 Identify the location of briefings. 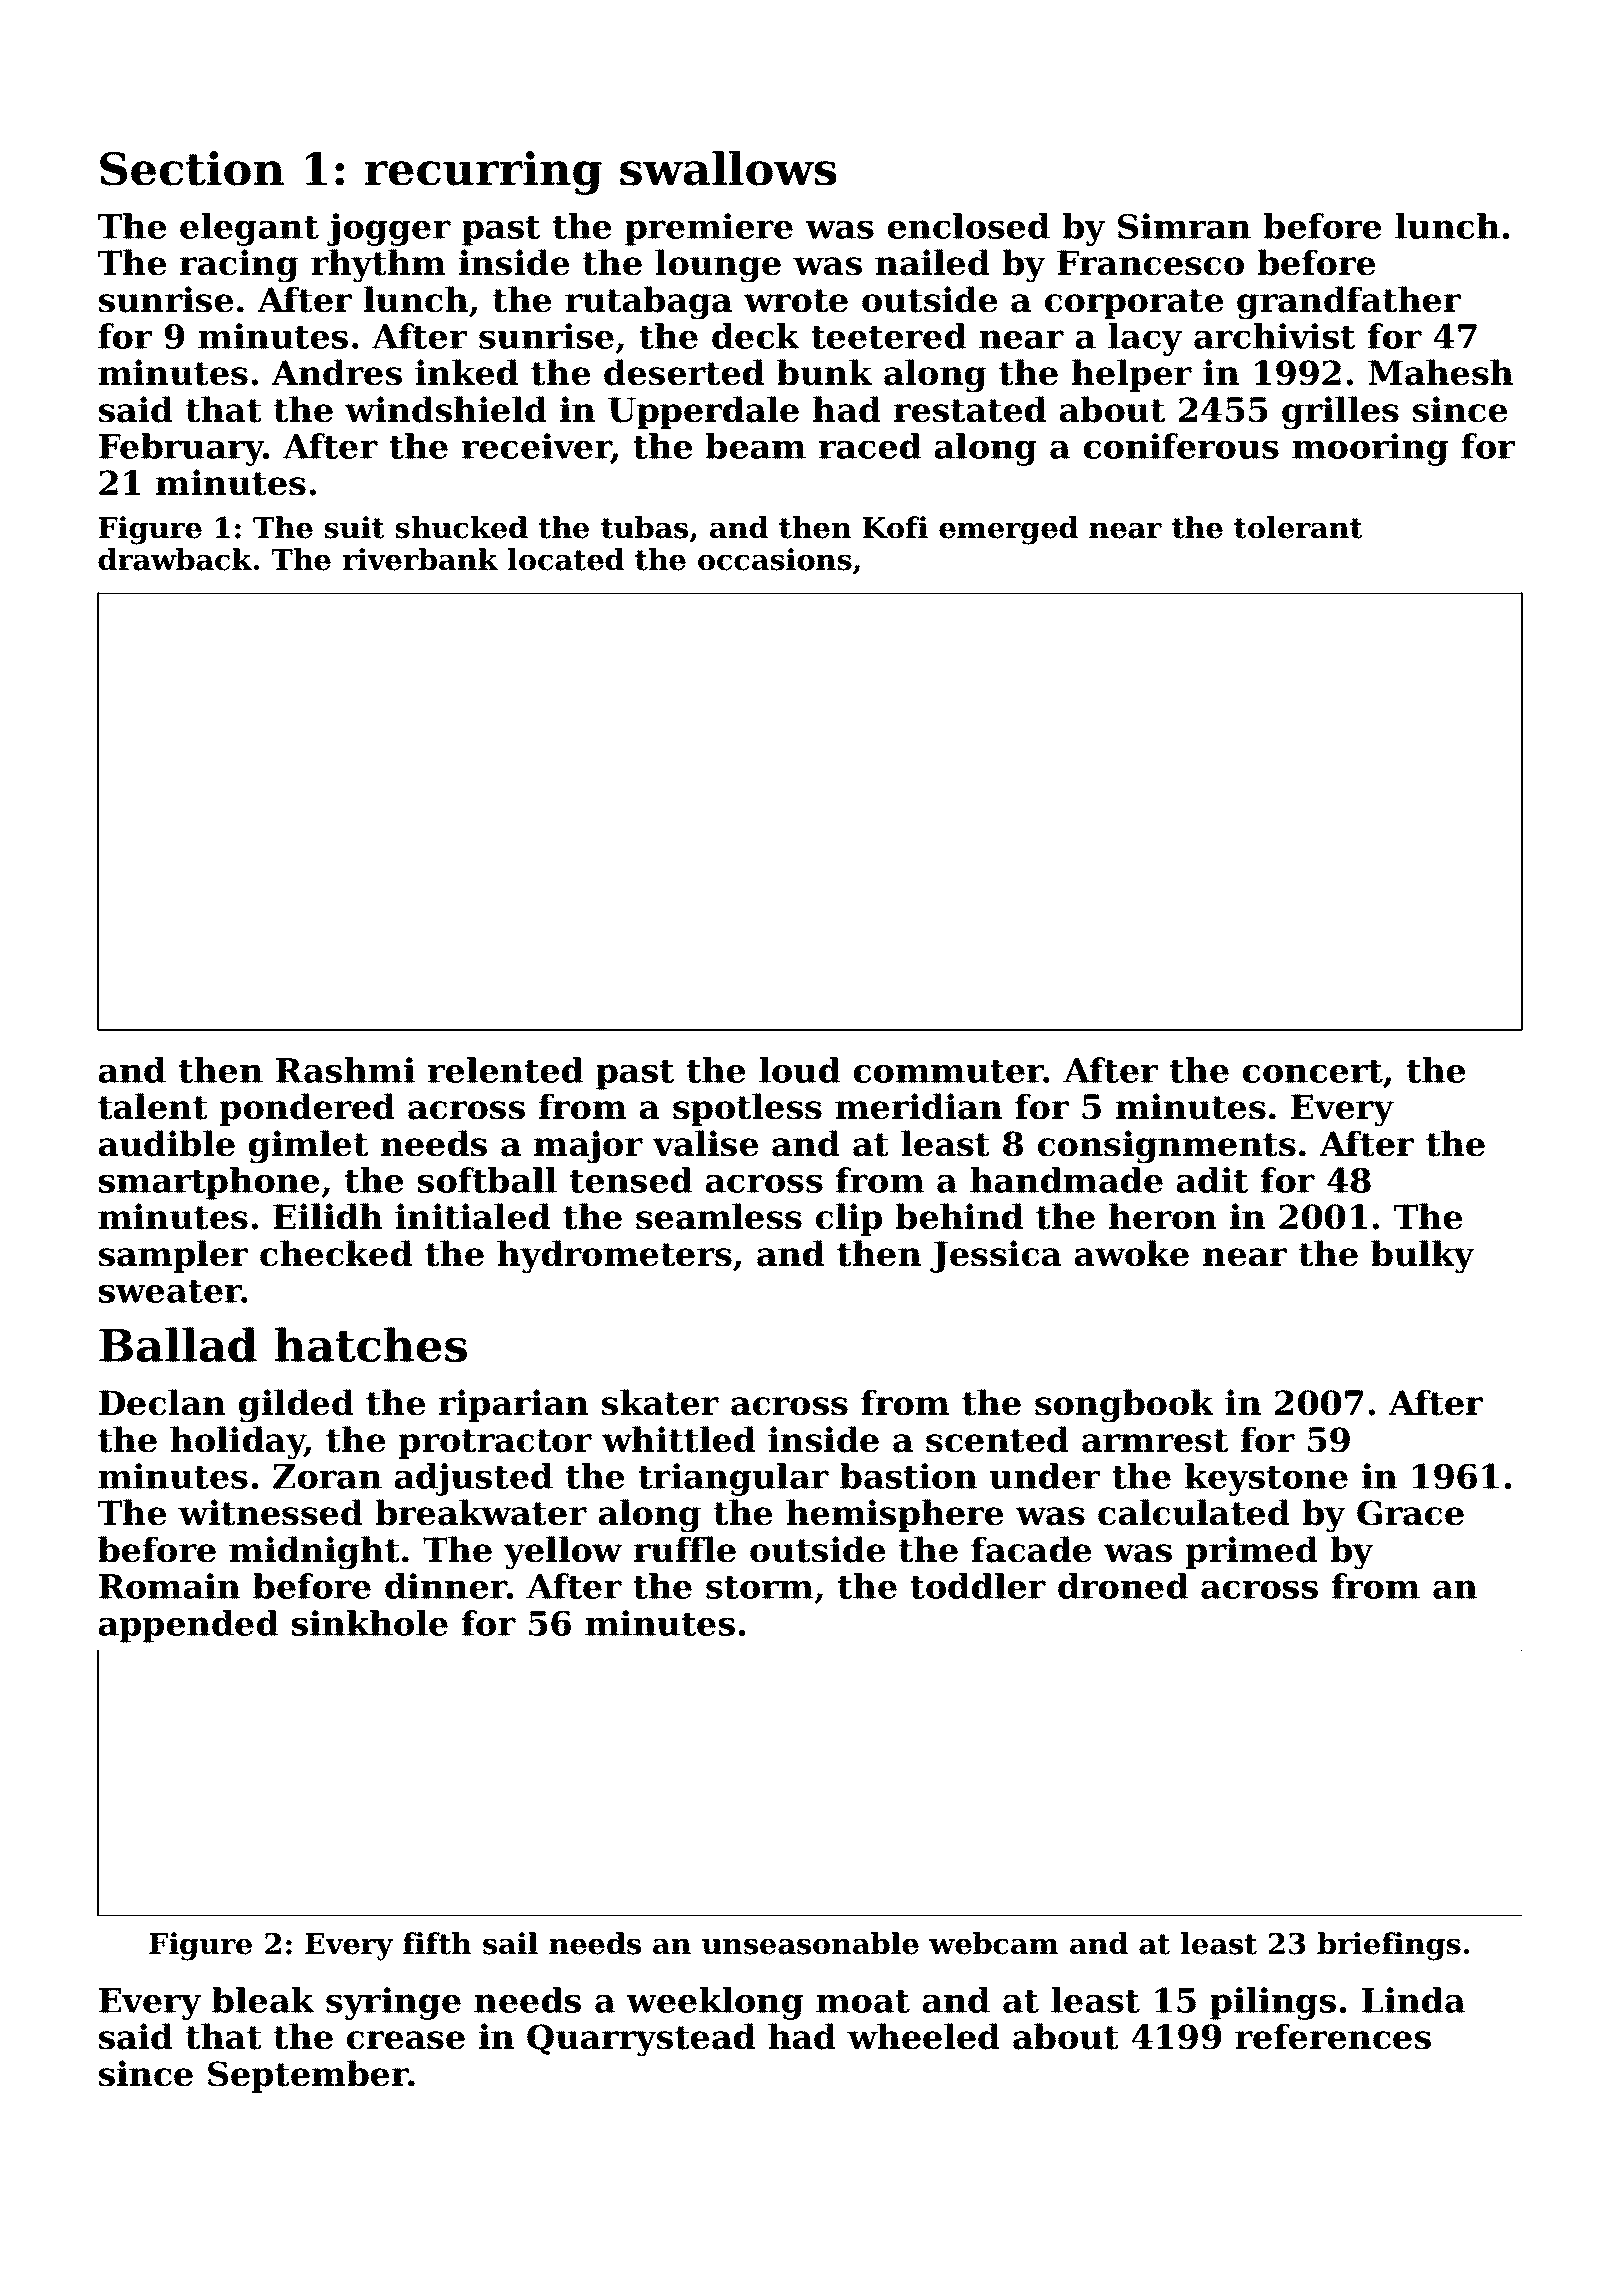
(1389, 1946).
